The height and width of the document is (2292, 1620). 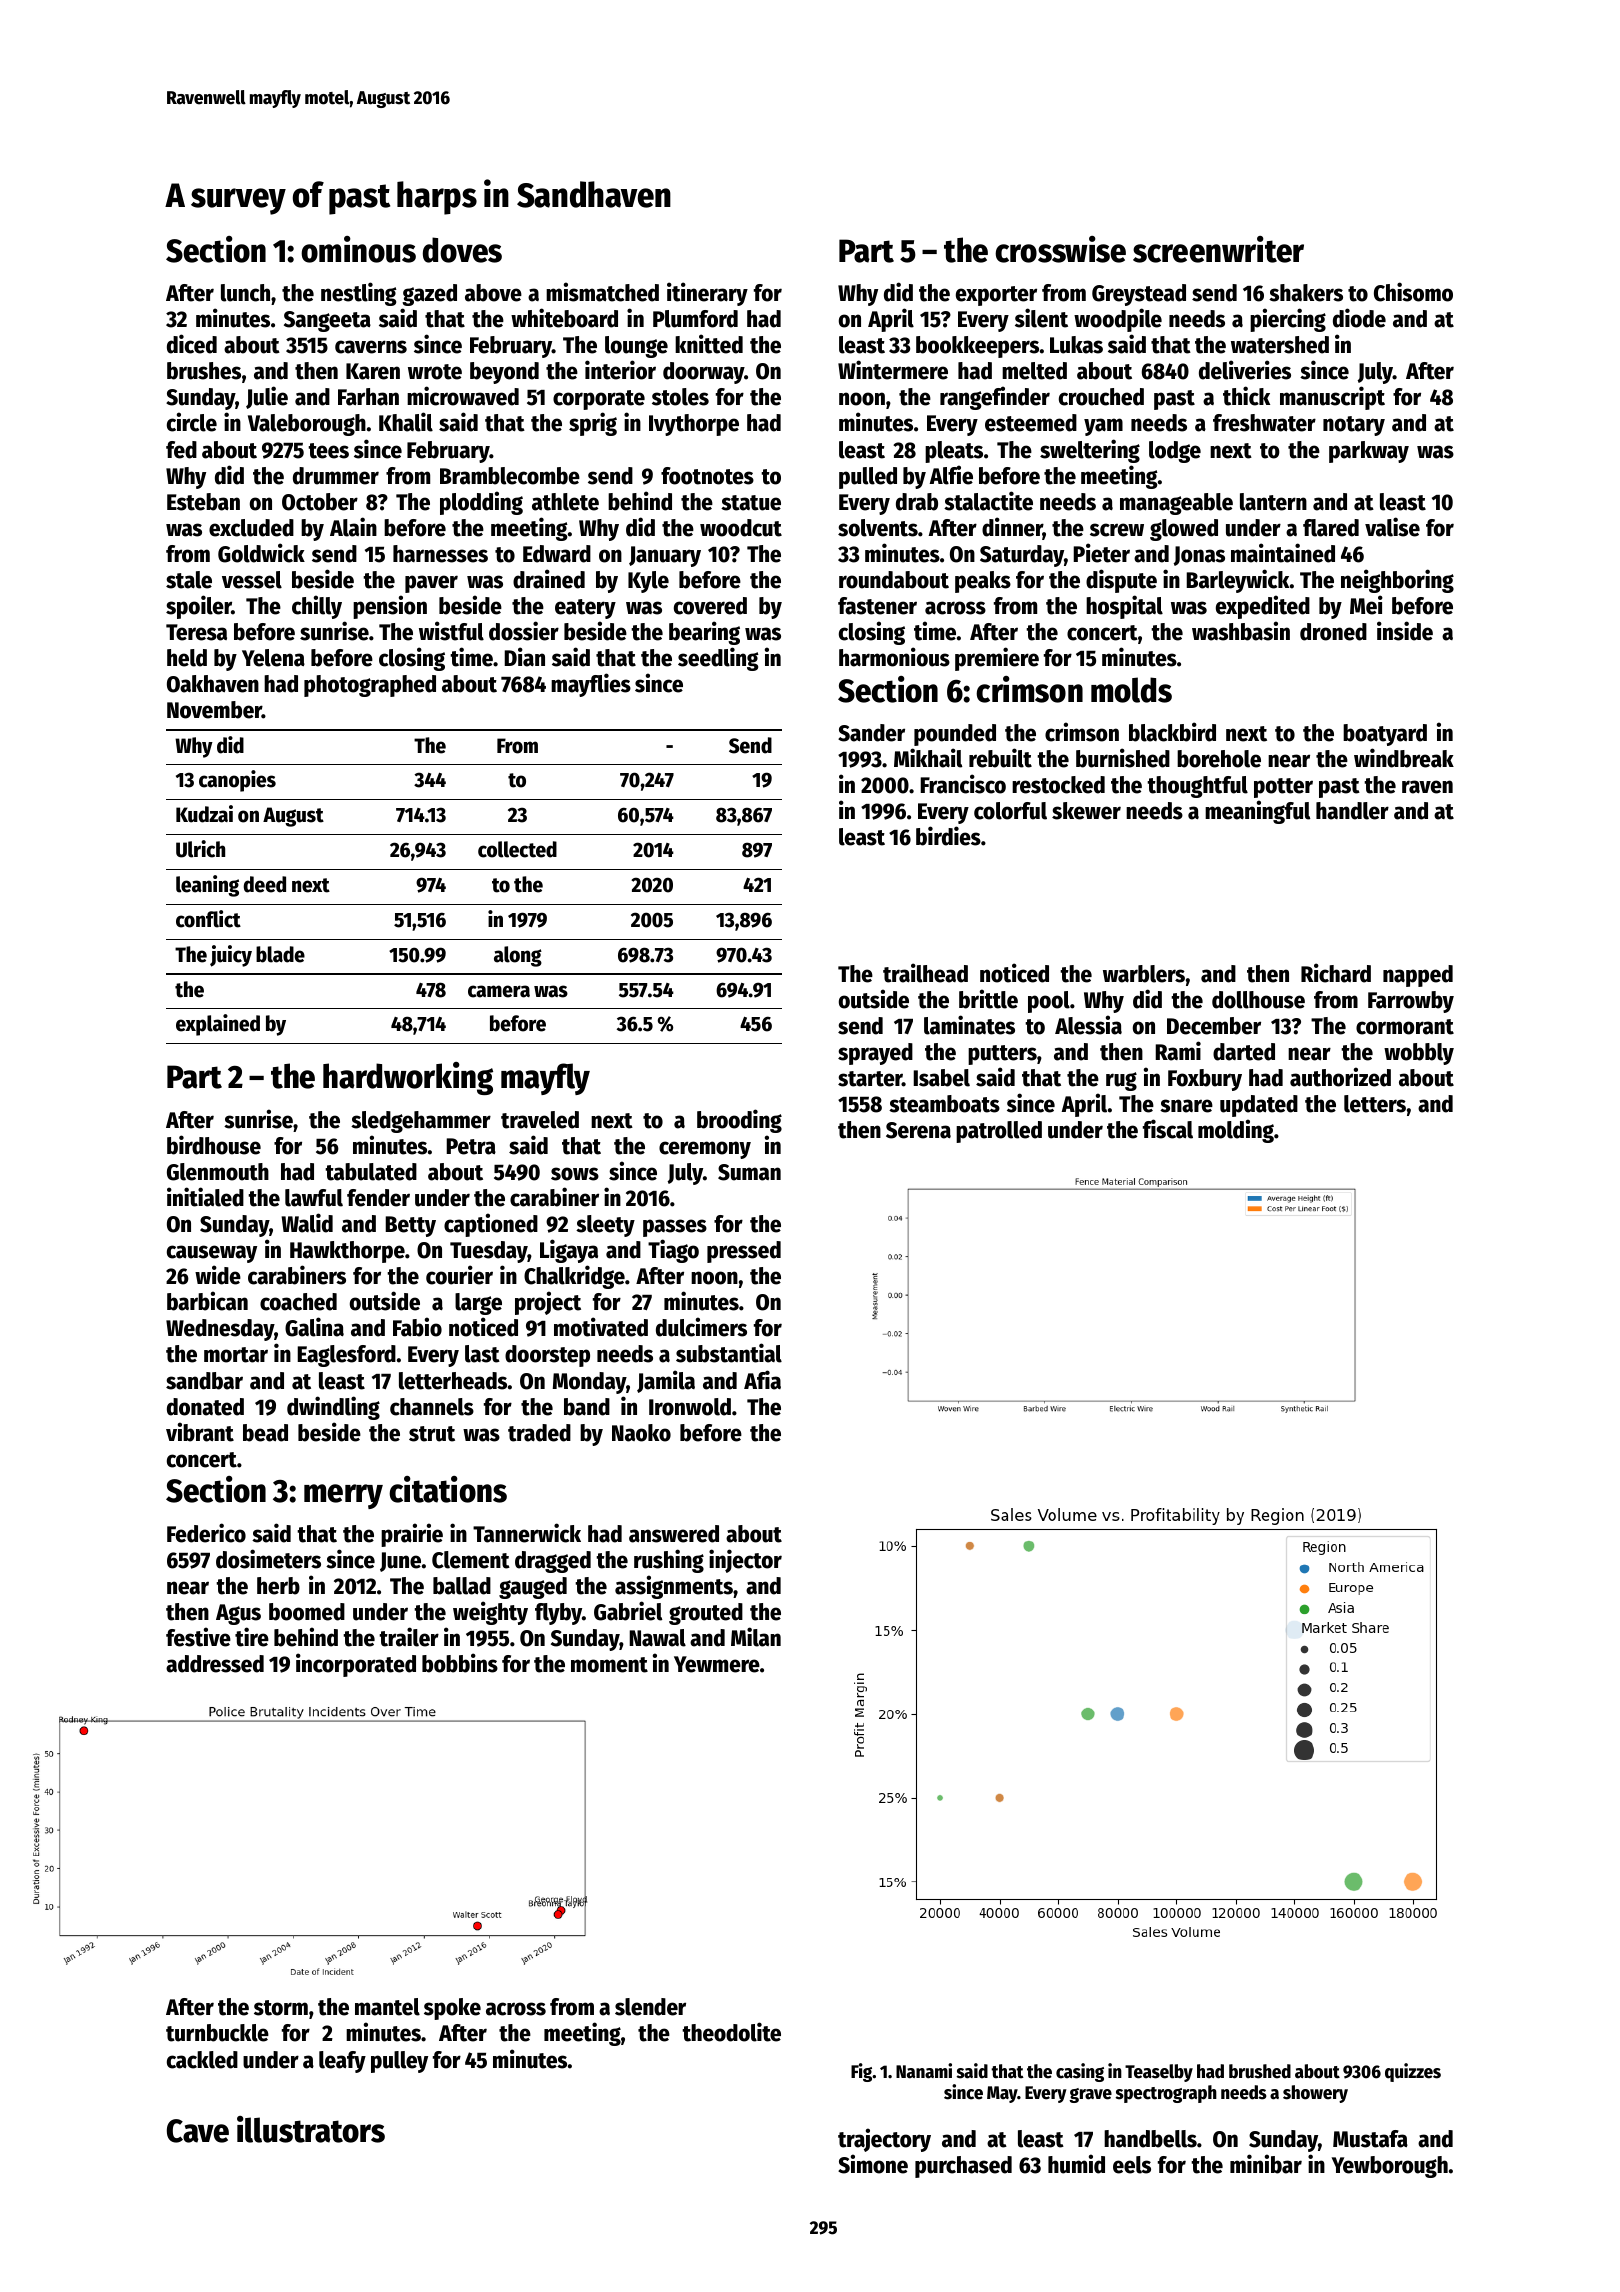 What do you see at coordinates (756, 1637) in the document?
I see `Milan` at bounding box center [756, 1637].
